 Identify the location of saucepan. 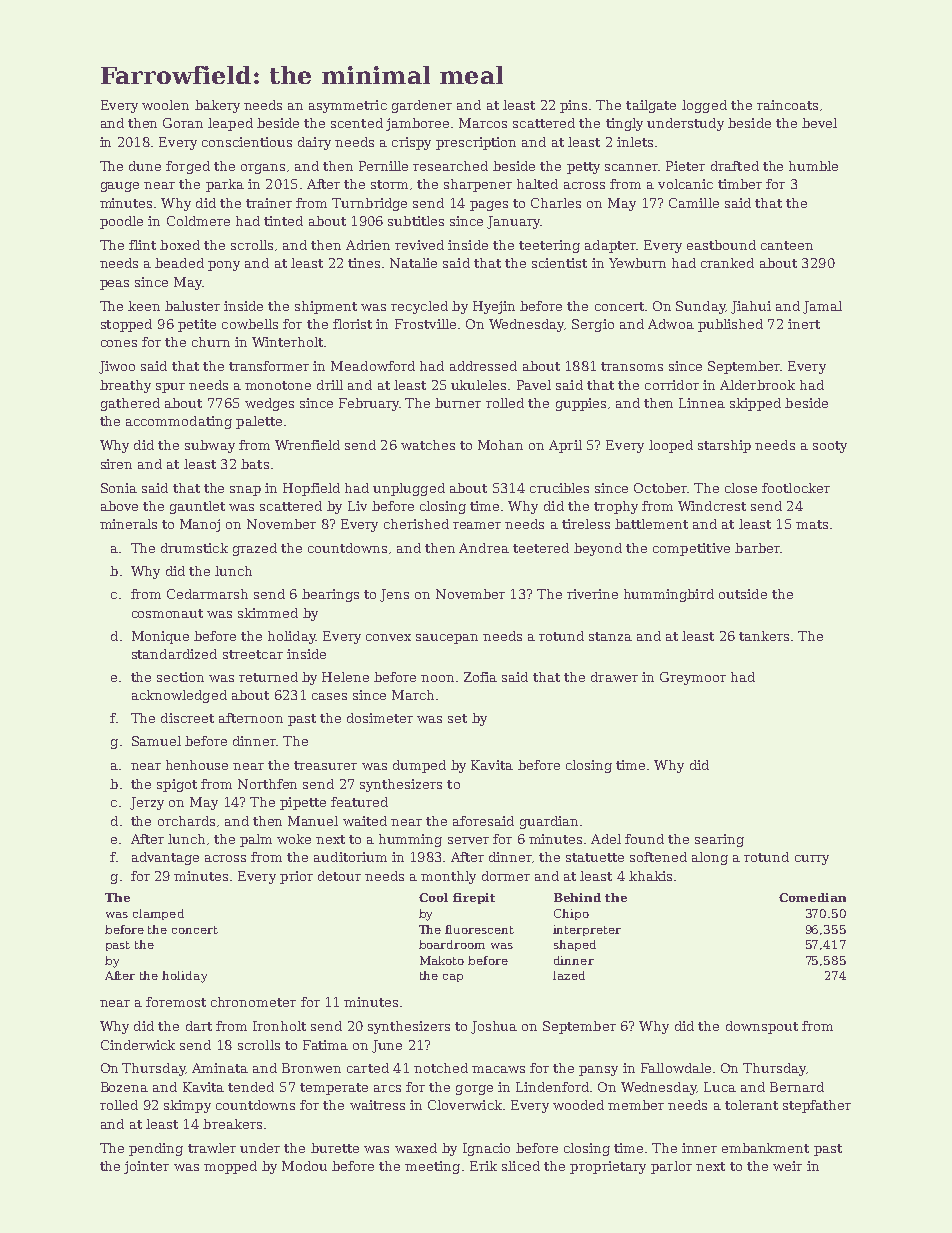
(447, 639).
